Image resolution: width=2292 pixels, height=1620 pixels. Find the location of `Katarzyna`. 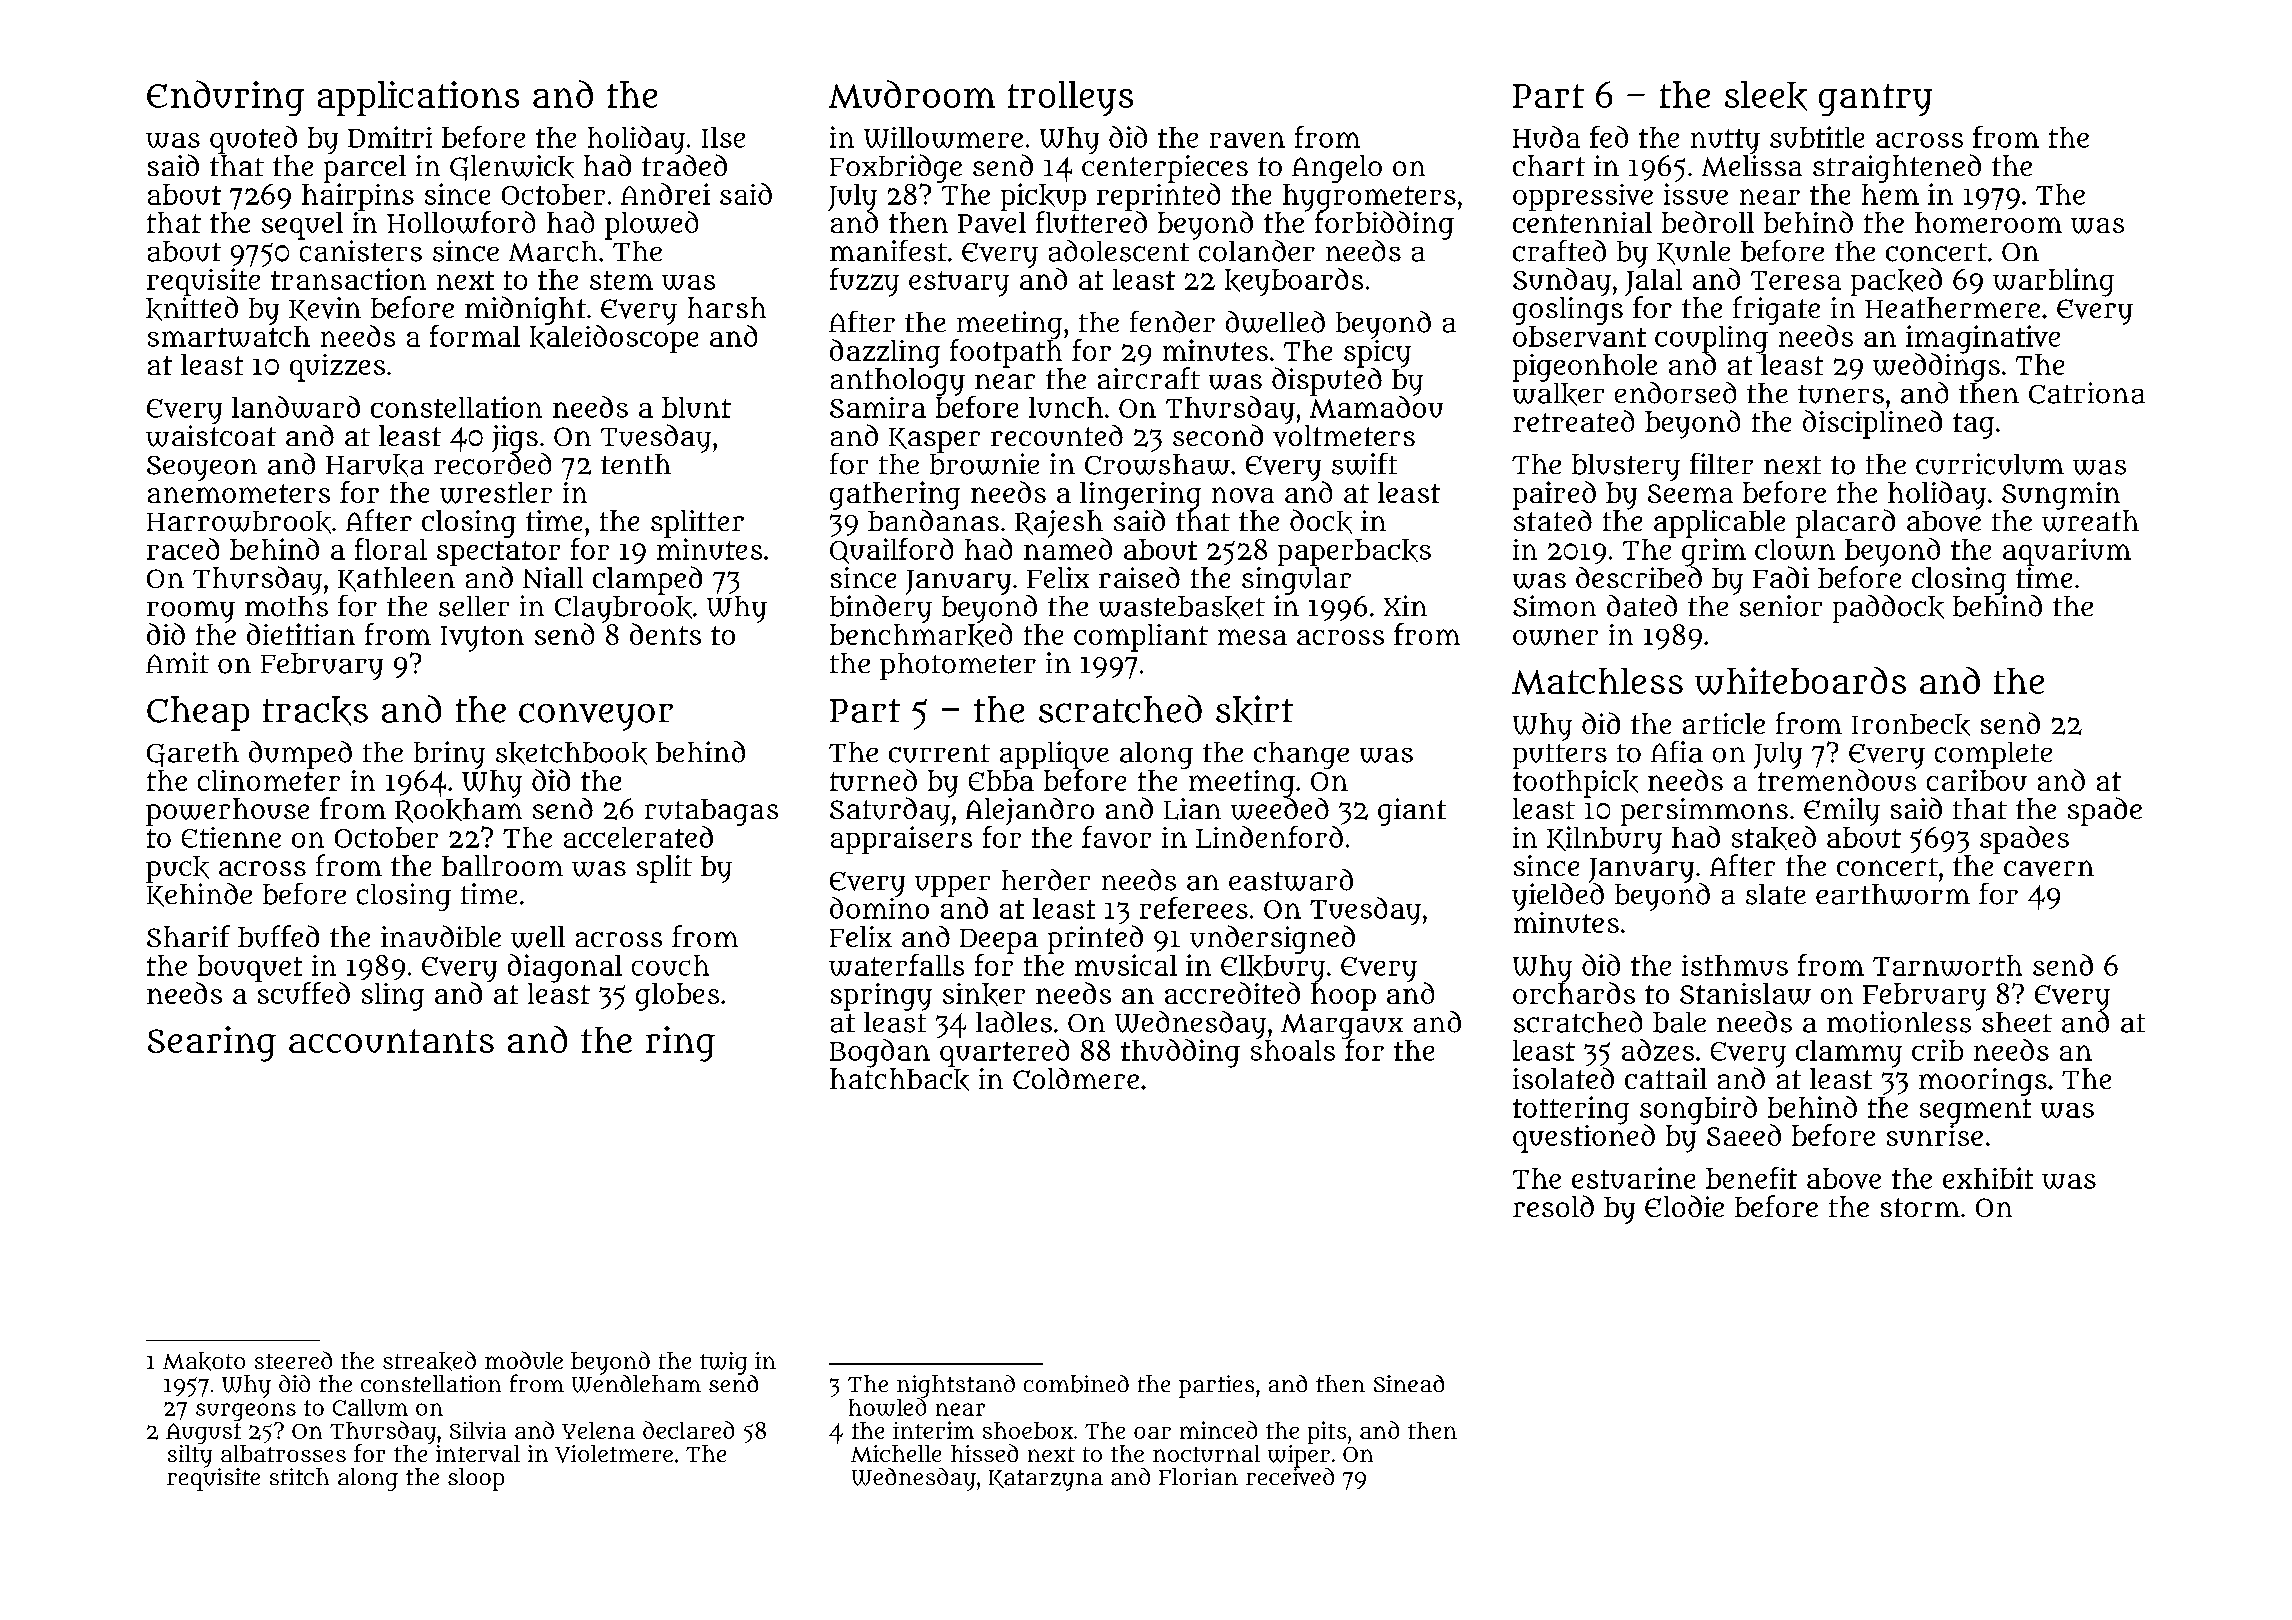

Katarzyna is located at coordinates (1046, 1480).
